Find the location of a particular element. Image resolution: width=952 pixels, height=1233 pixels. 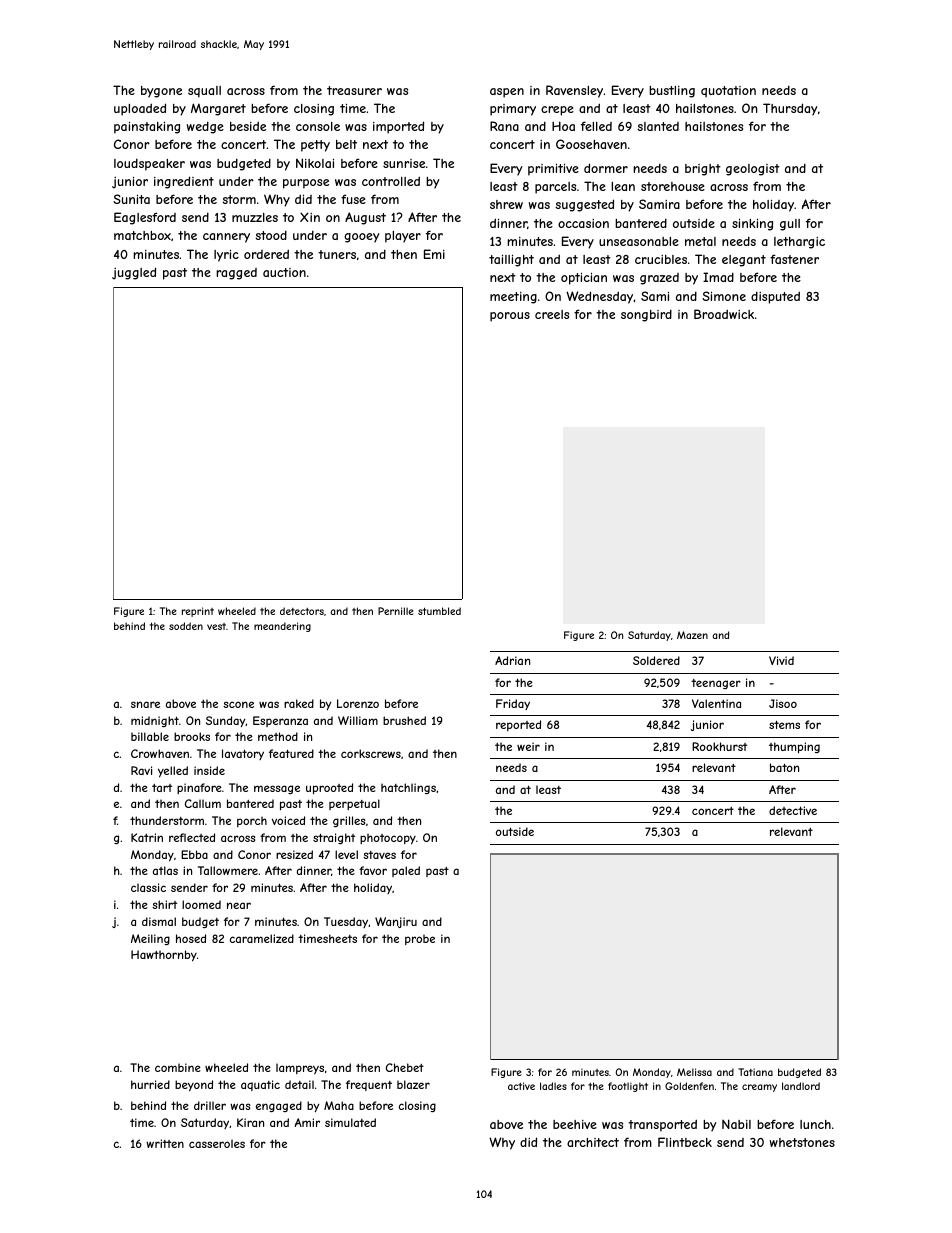

beside is located at coordinates (248, 126).
